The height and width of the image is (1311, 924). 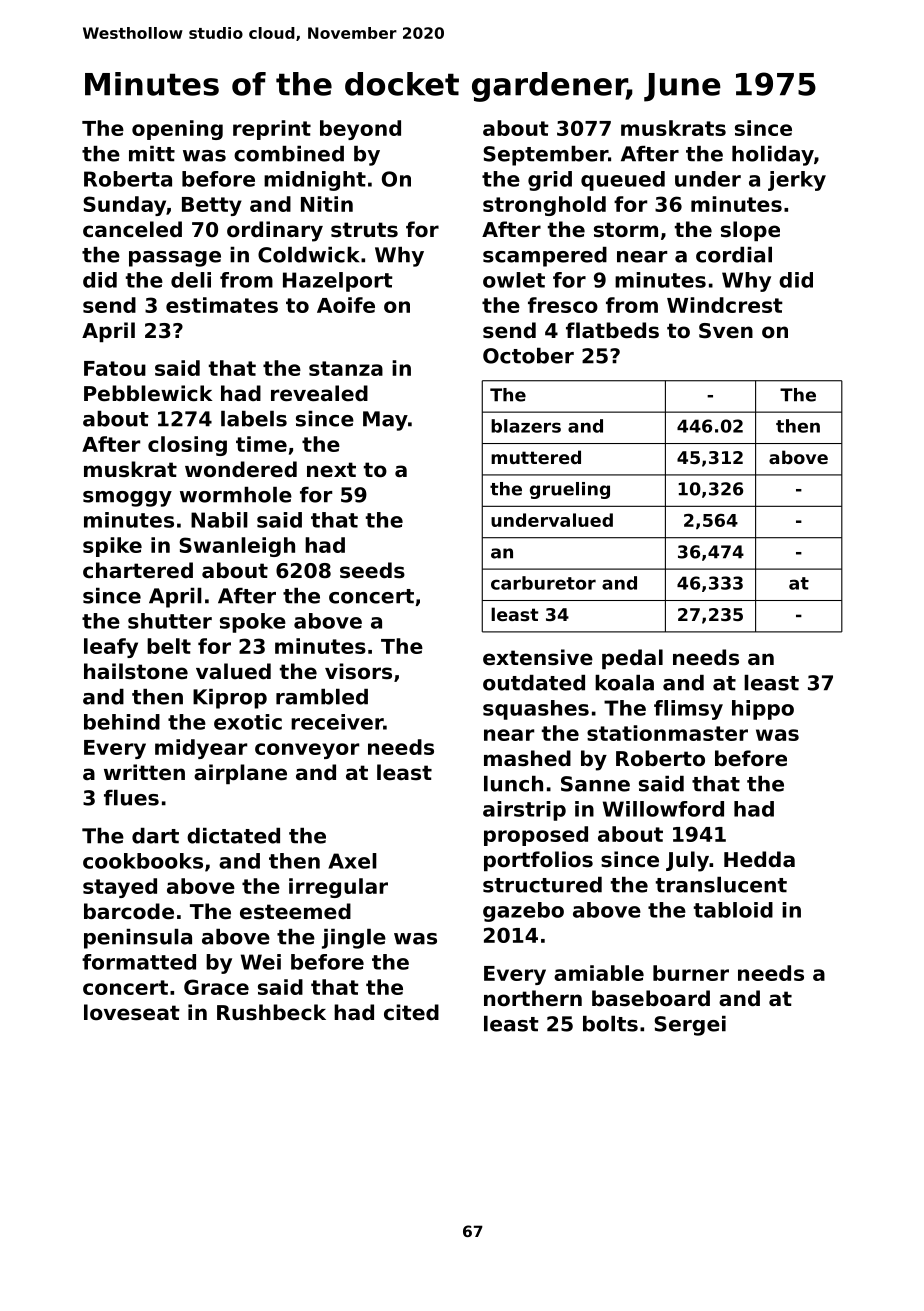 I want to click on pedal, so click(x=632, y=659).
